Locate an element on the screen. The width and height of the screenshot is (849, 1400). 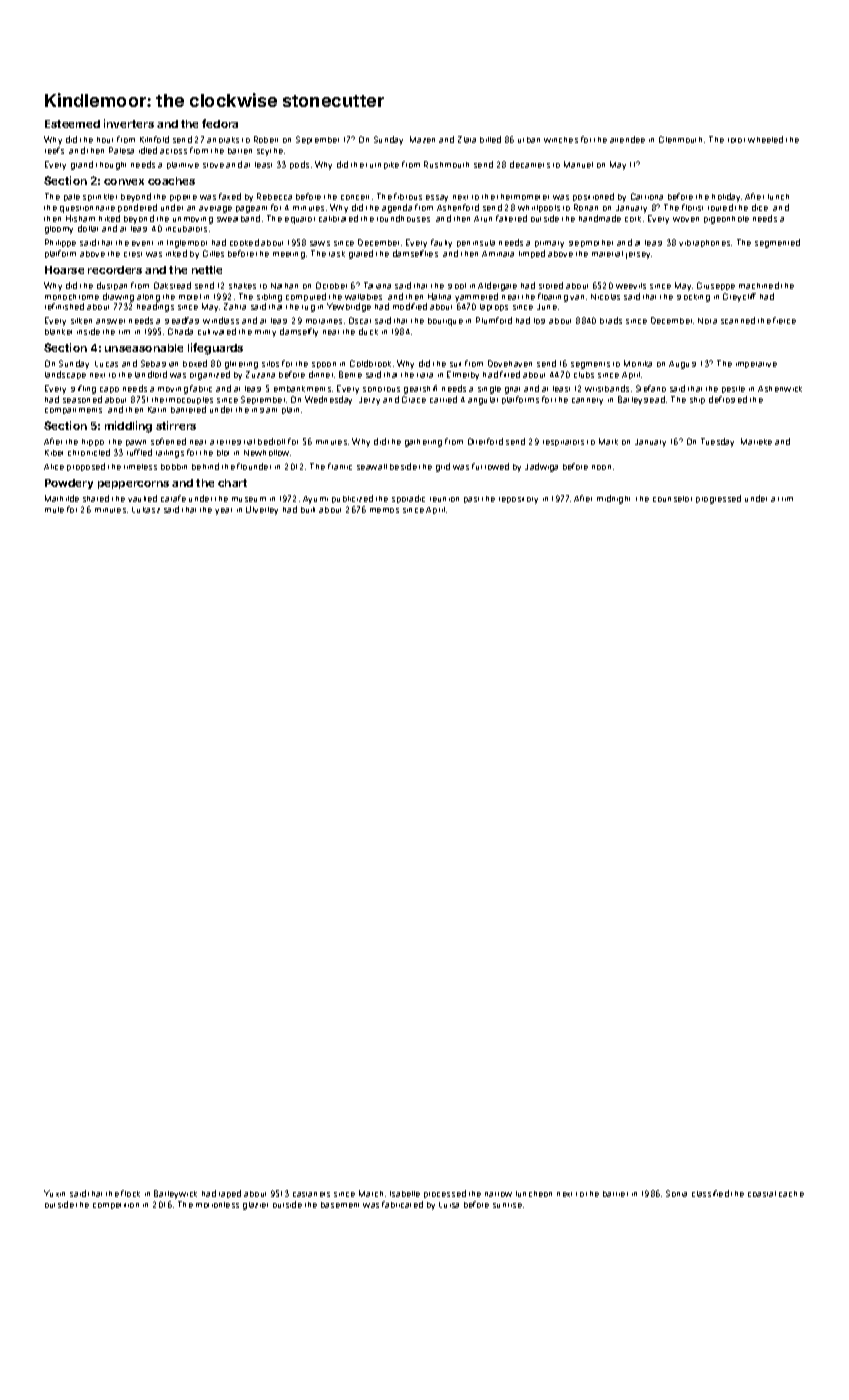
cache is located at coordinates (791, 1194).
